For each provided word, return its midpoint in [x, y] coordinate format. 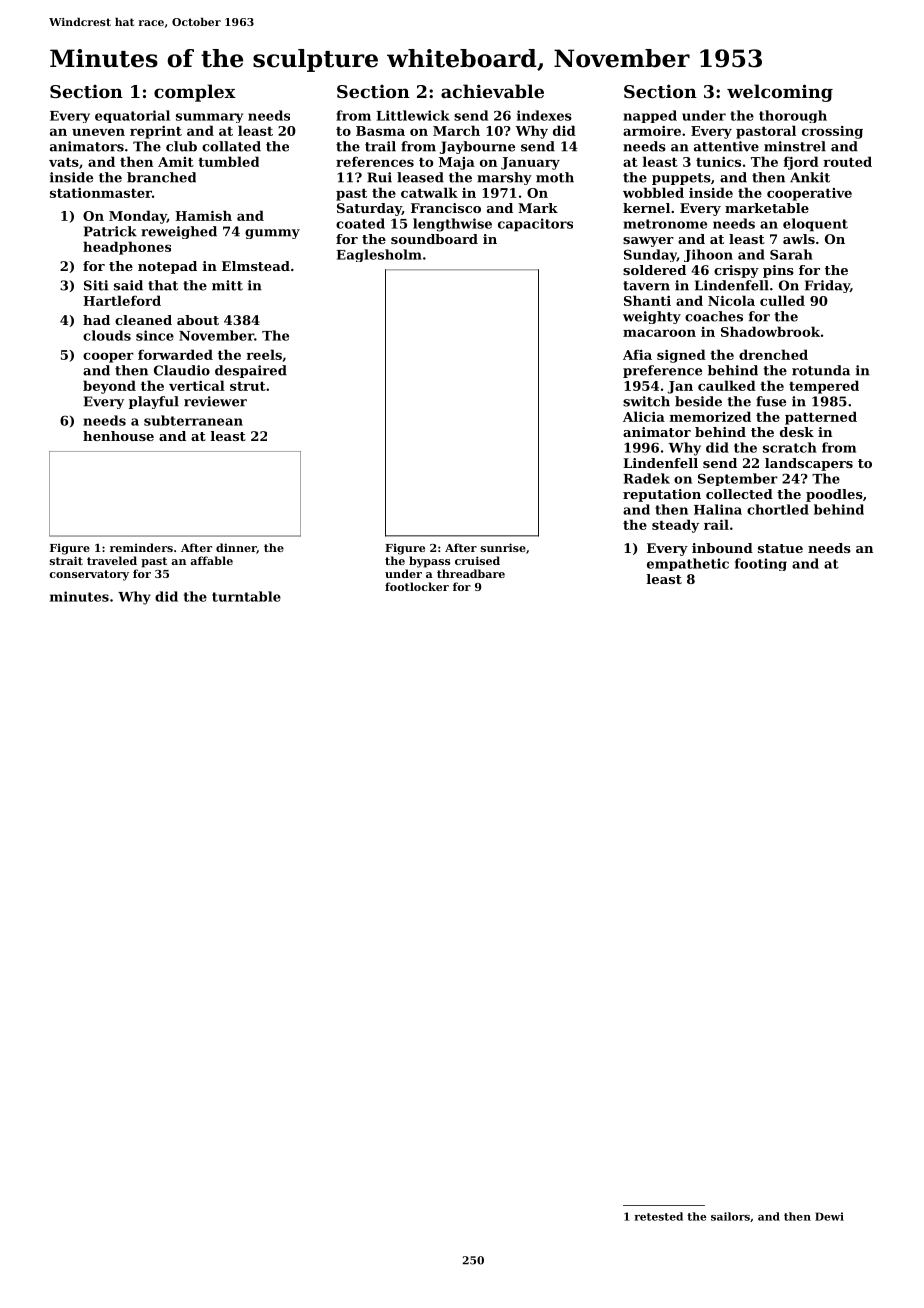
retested [658, 1216]
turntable [246, 596]
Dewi [829, 1216]
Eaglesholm [379, 255]
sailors [730, 1216]
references [375, 162]
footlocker [417, 586]
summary [209, 118]
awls [799, 239]
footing [761, 564]
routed [847, 161]
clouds [107, 335]
